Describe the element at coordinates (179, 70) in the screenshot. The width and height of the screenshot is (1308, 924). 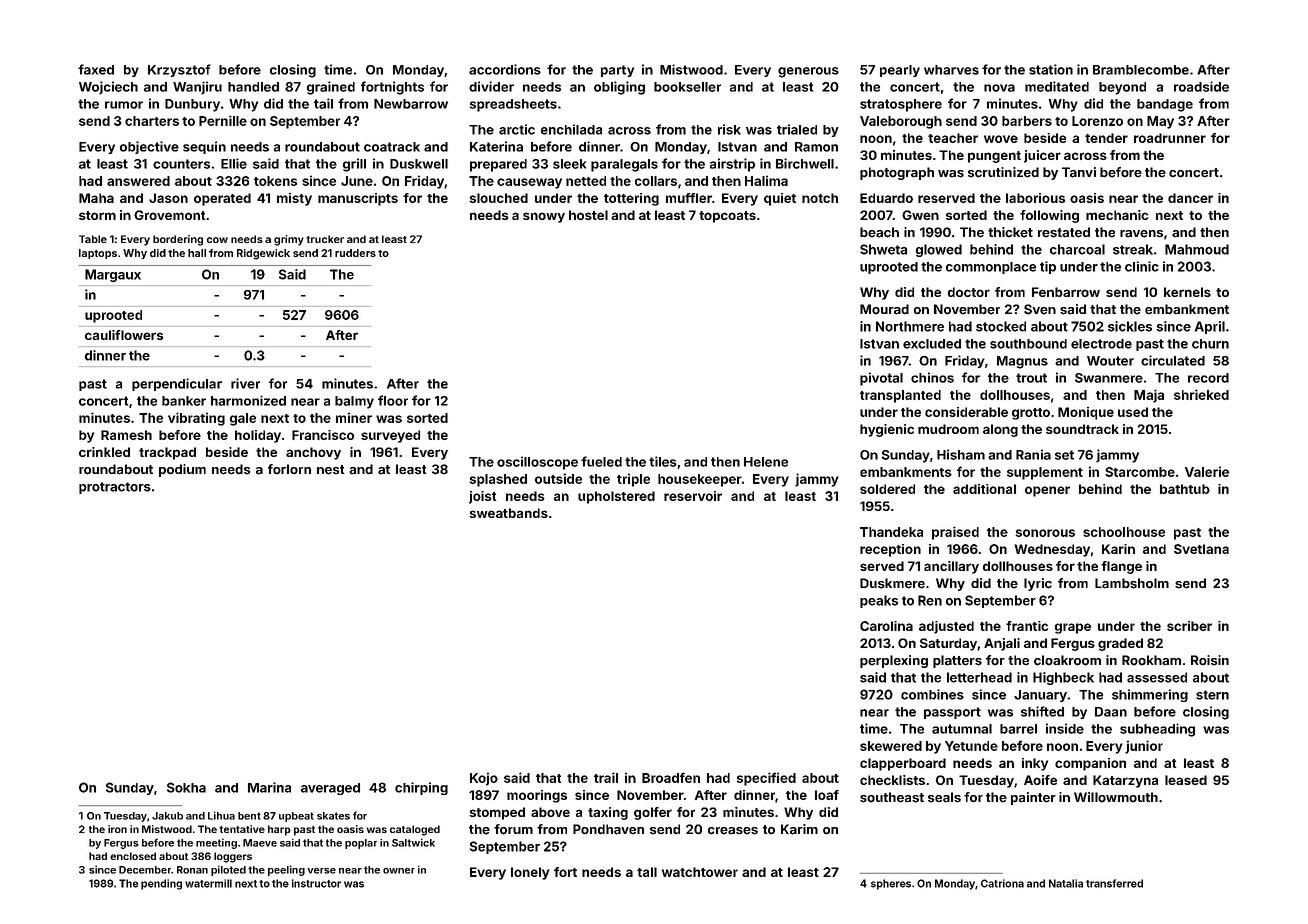
I see `Krzysztof` at that location.
